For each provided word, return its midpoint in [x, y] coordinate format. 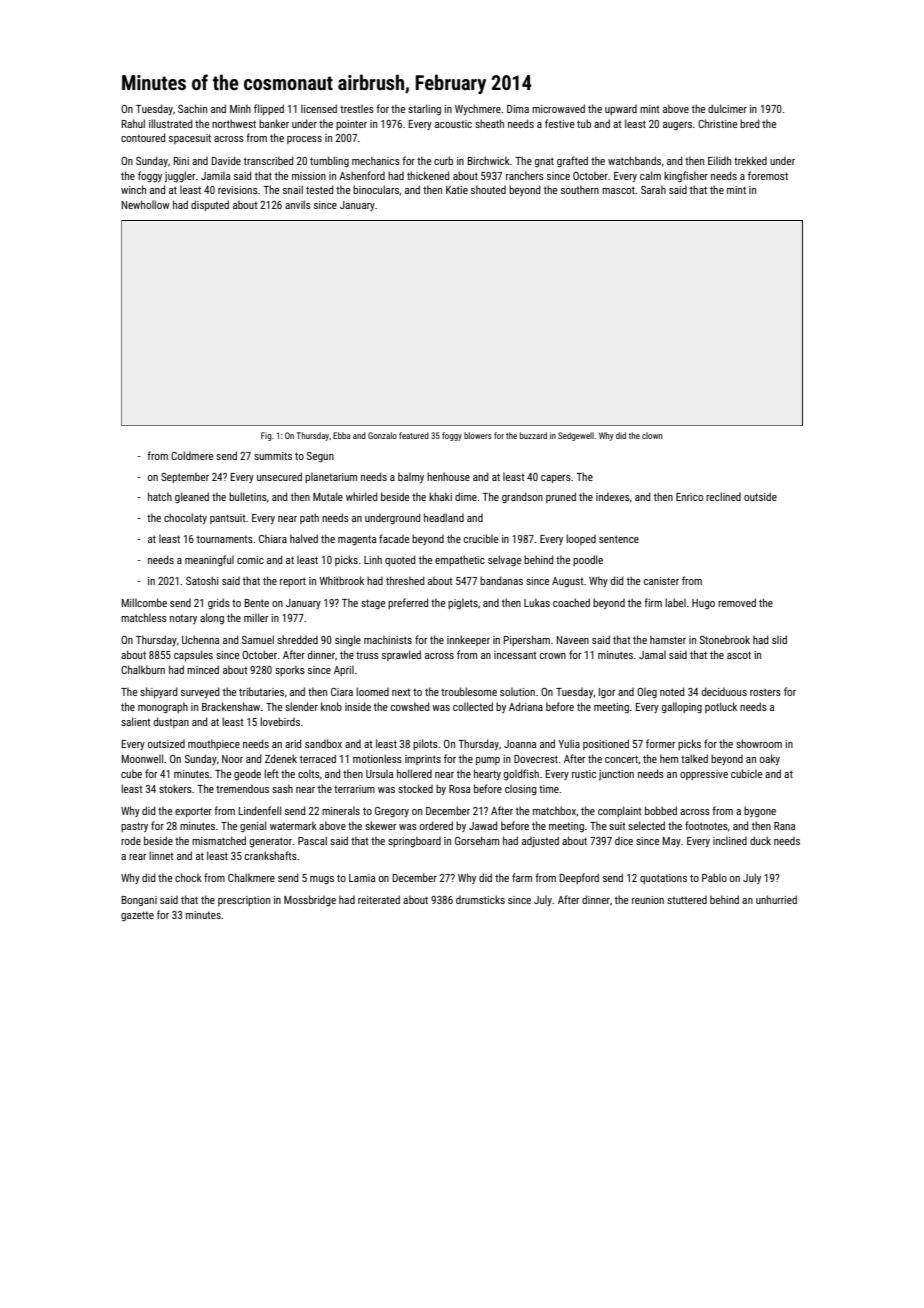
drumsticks [480, 899]
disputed [210, 205]
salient [135, 721]
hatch [160, 496]
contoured [143, 137]
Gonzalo [382, 435]
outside [760, 496]
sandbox [323, 743]
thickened [428, 175]
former [660, 743]
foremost [768, 175]
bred [749, 123]
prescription [244, 901]
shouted [488, 189]
